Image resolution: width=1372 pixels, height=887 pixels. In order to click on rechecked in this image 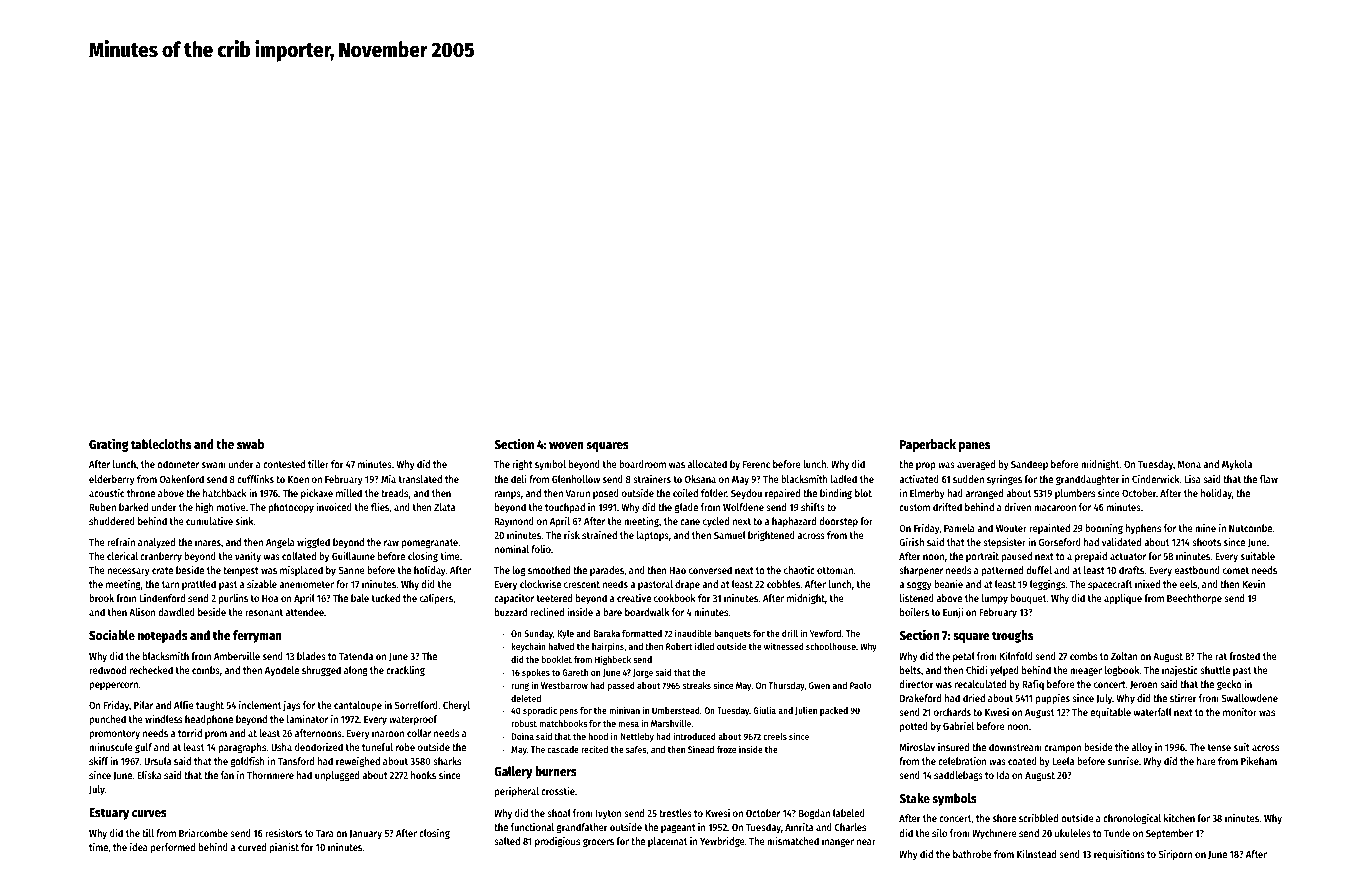, I will do `click(151, 670)`.
